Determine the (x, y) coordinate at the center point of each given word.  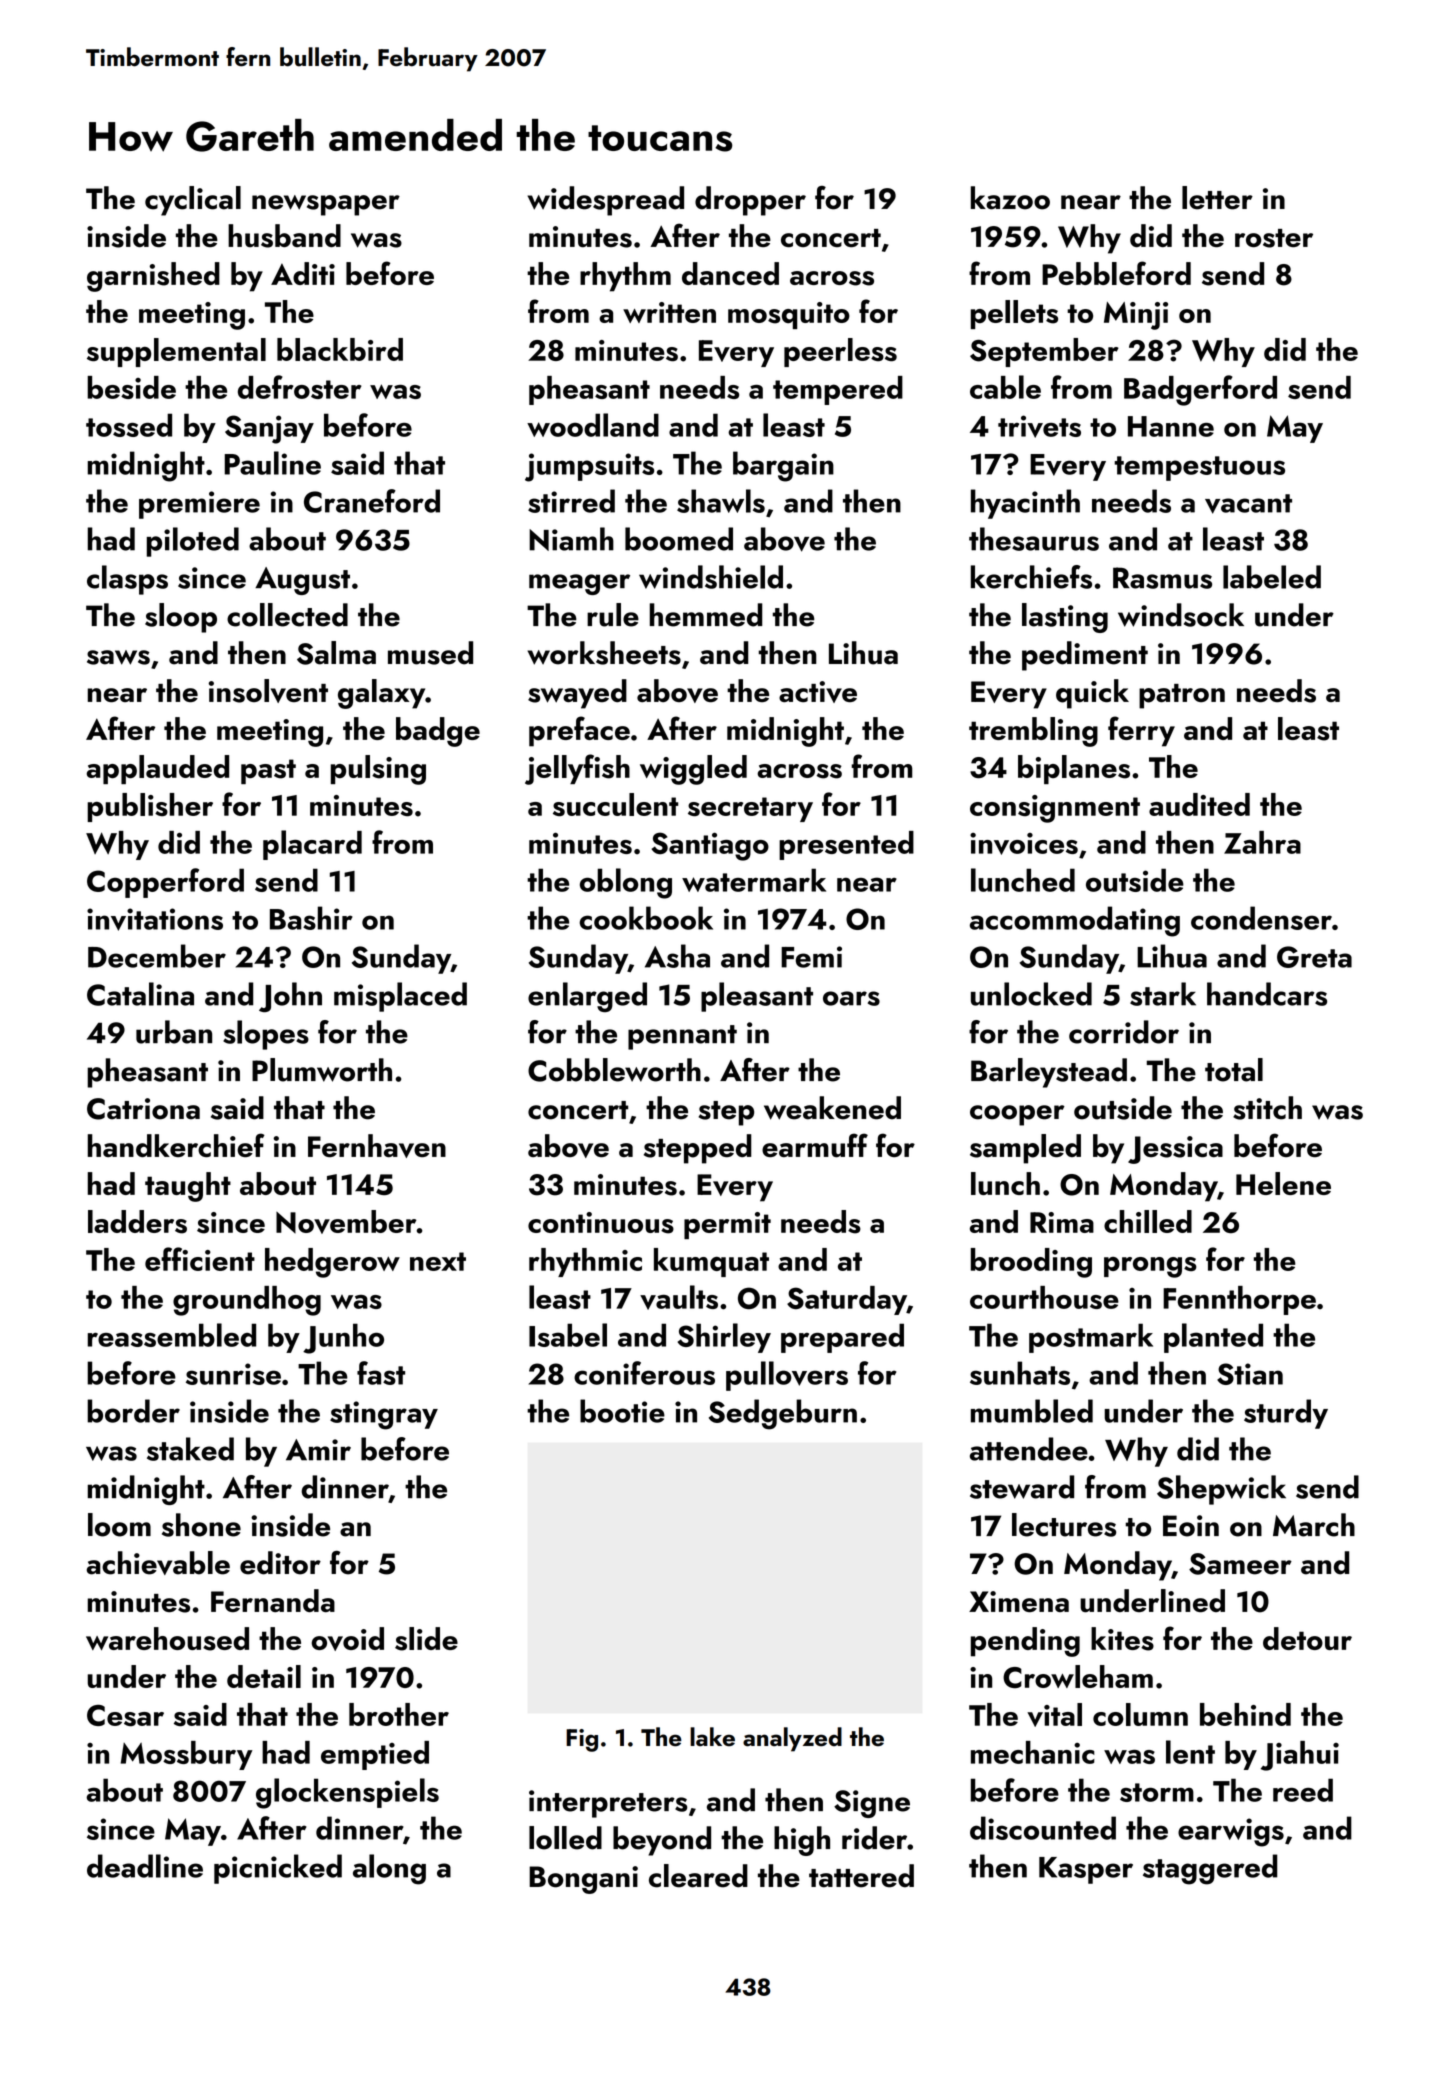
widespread (606, 201)
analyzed (792, 1739)
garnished (153, 277)
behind (1245, 1714)
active (818, 692)
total (1234, 1070)
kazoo (1010, 198)
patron (1182, 696)
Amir (318, 1450)
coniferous (644, 1373)
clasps (127, 580)
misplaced (400, 997)
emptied (375, 1755)
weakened (832, 1108)
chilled (1148, 1221)
